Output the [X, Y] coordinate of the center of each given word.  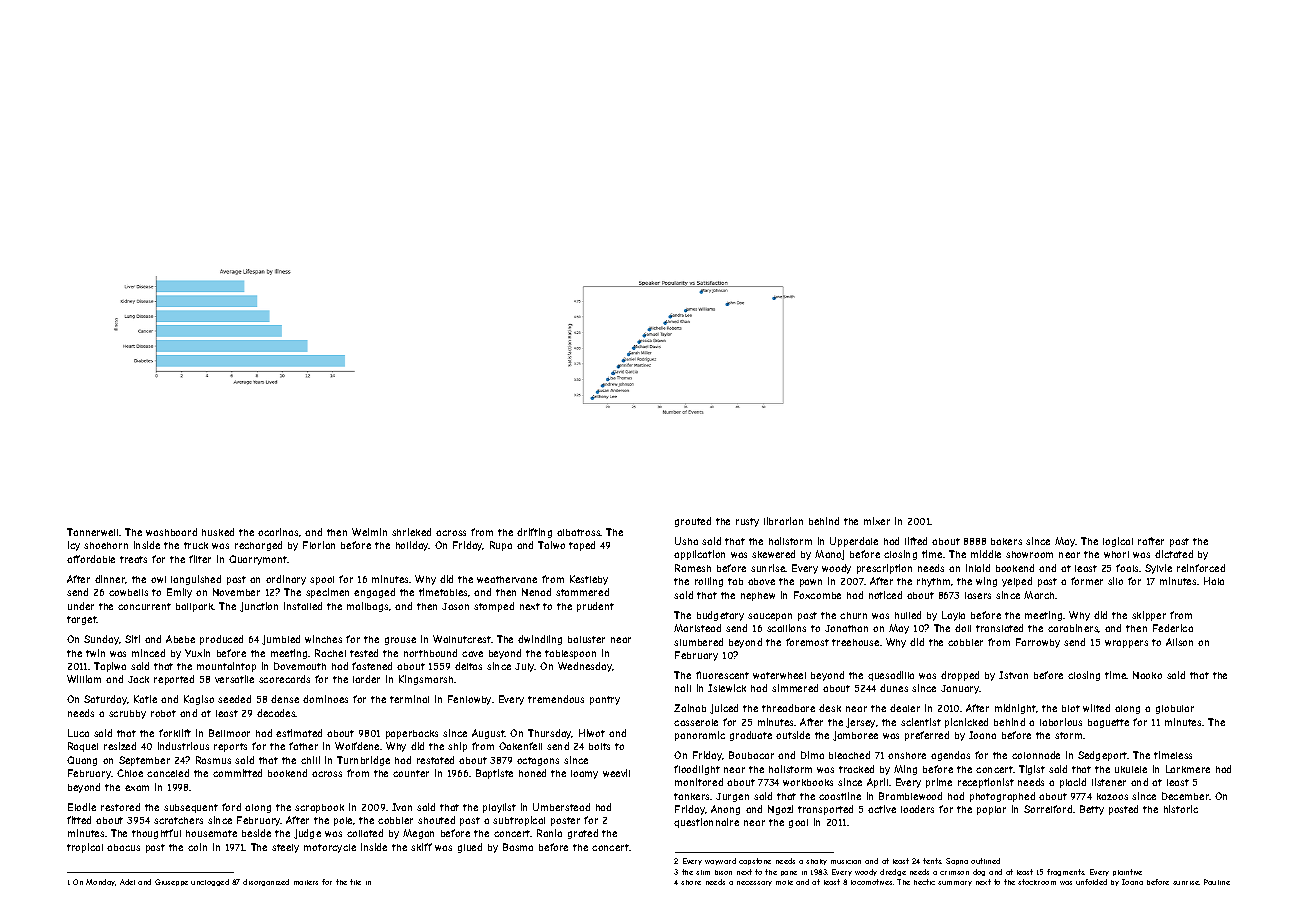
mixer [877, 521]
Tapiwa [110, 667]
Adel [127, 882]
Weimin [369, 532]
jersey [860, 723]
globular [1175, 709]
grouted [693, 522]
